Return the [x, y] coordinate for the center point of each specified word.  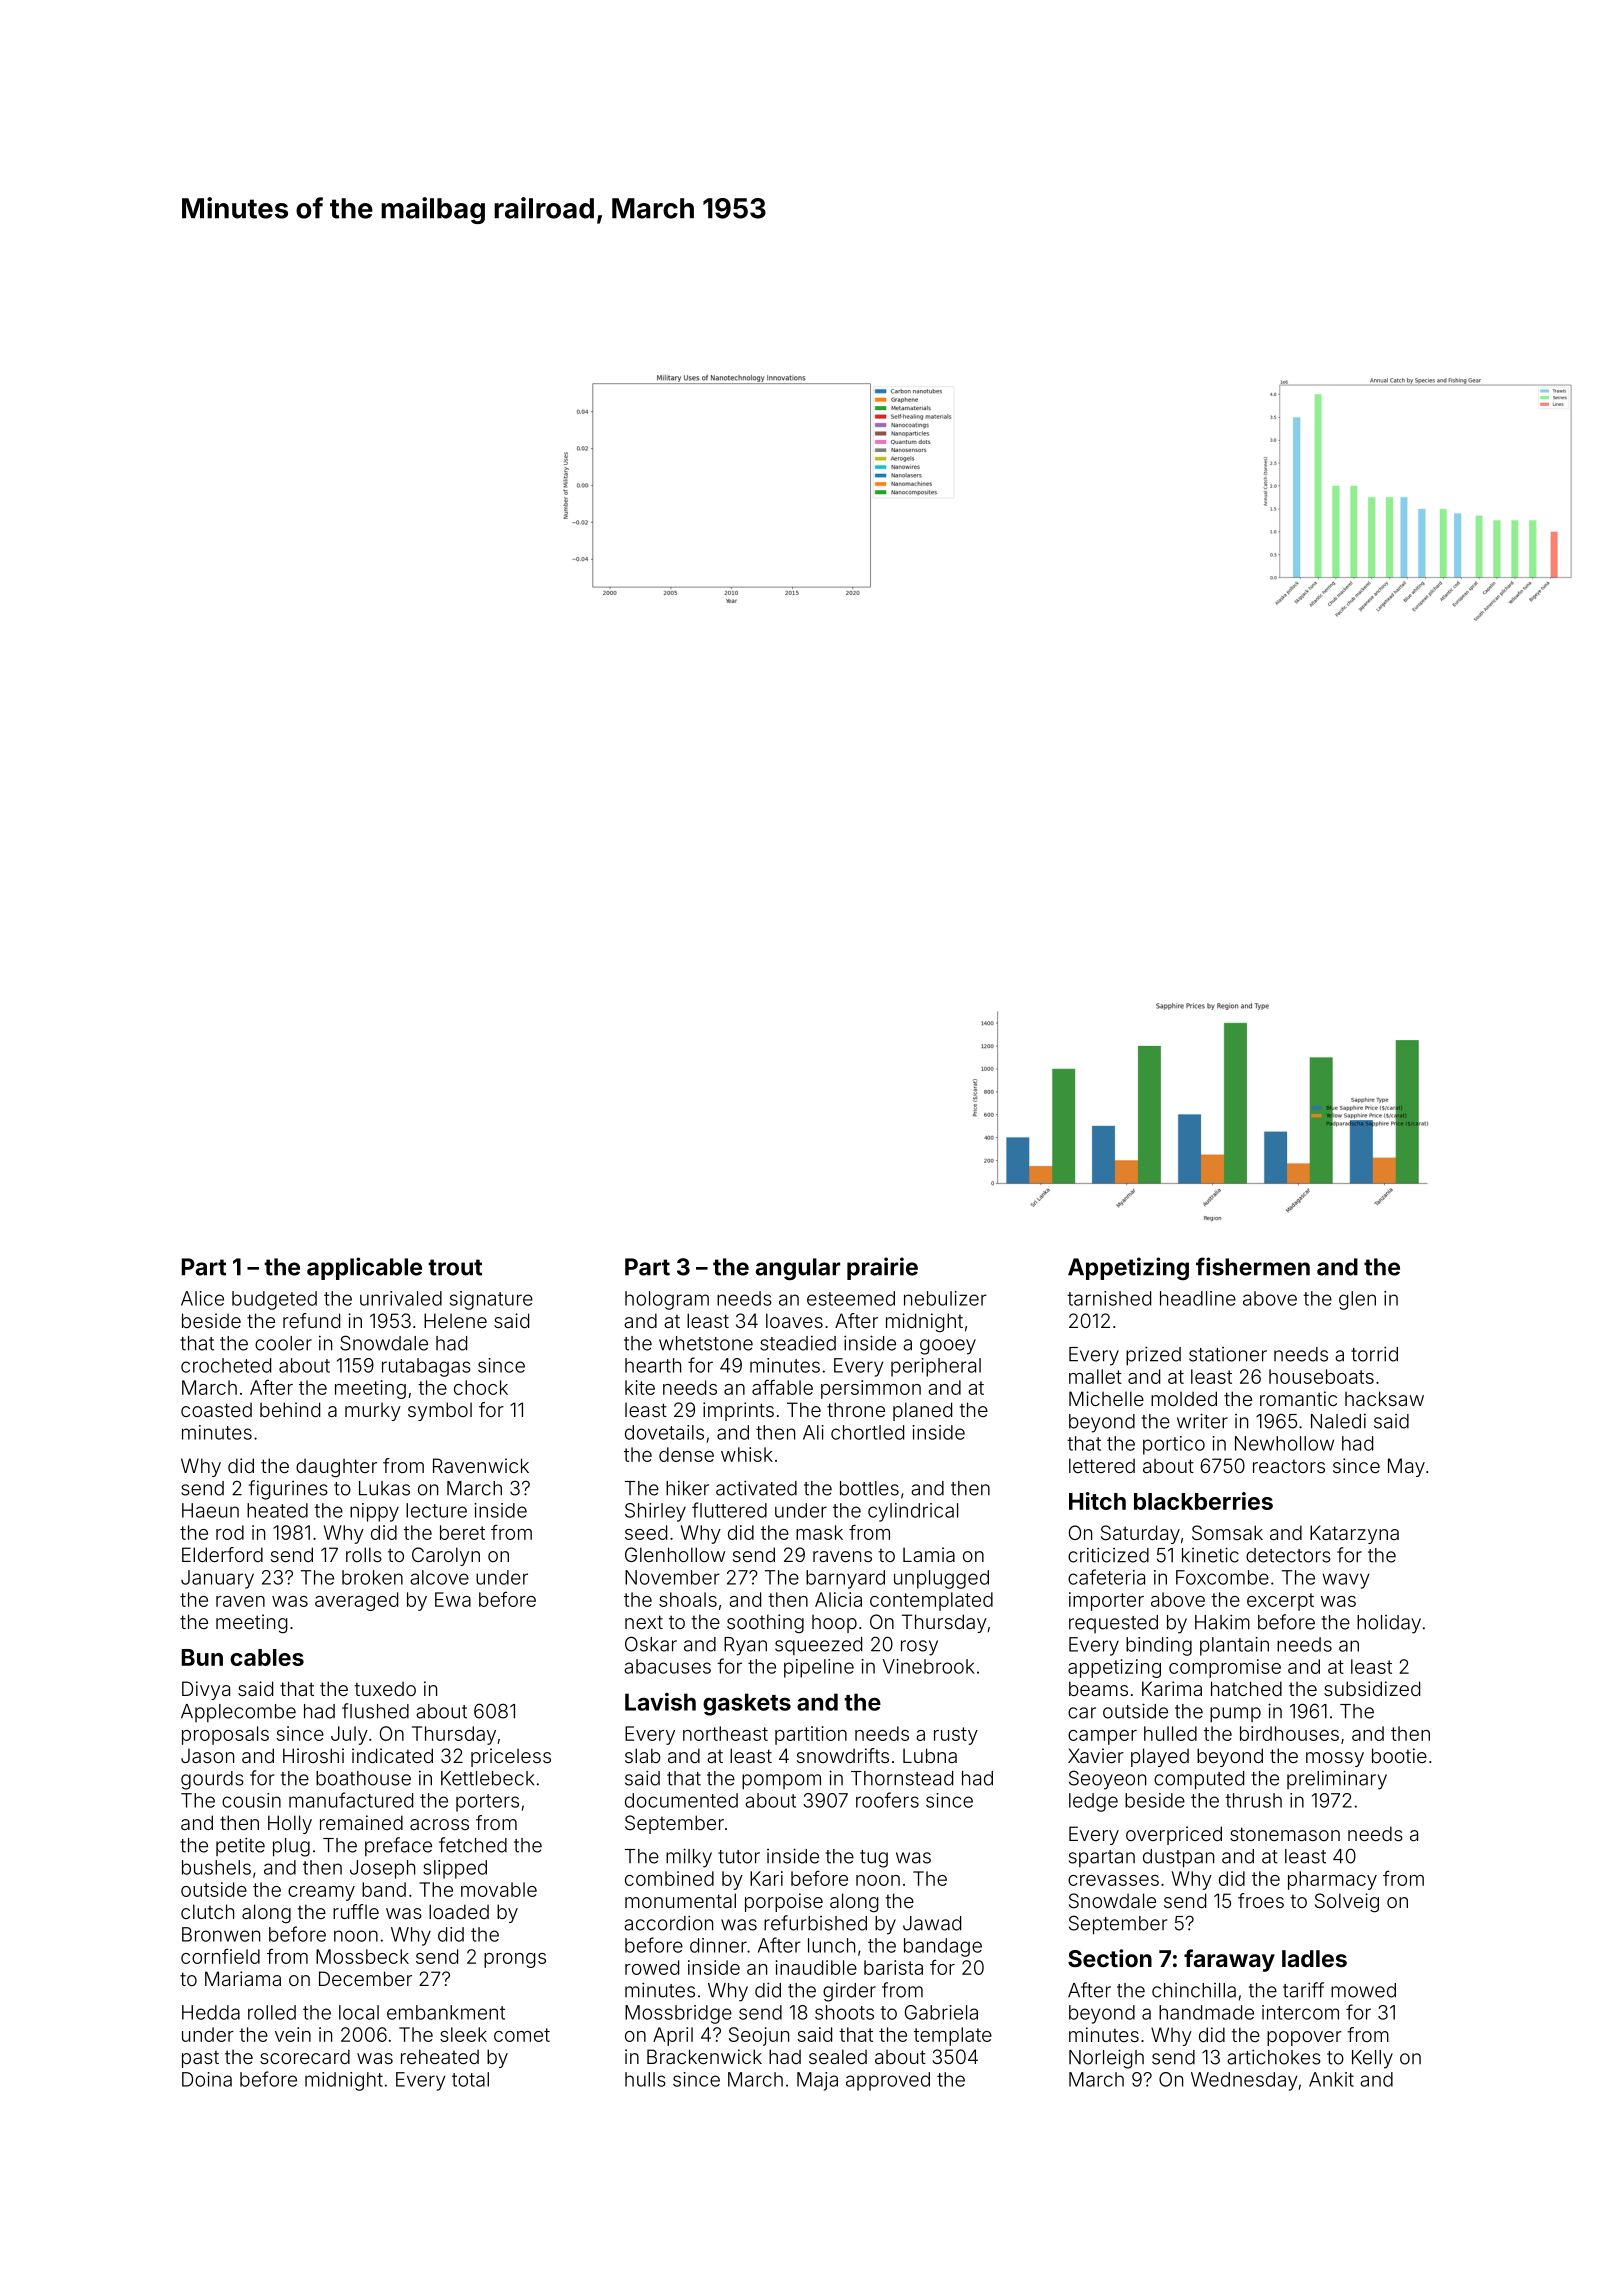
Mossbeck [362, 1956]
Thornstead [902, 1778]
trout [455, 1267]
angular [798, 1269]
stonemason [1285, 1834]
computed [1199, 1780]
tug [874, 1859]
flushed [375, 1711]
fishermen [1253, 1266]
